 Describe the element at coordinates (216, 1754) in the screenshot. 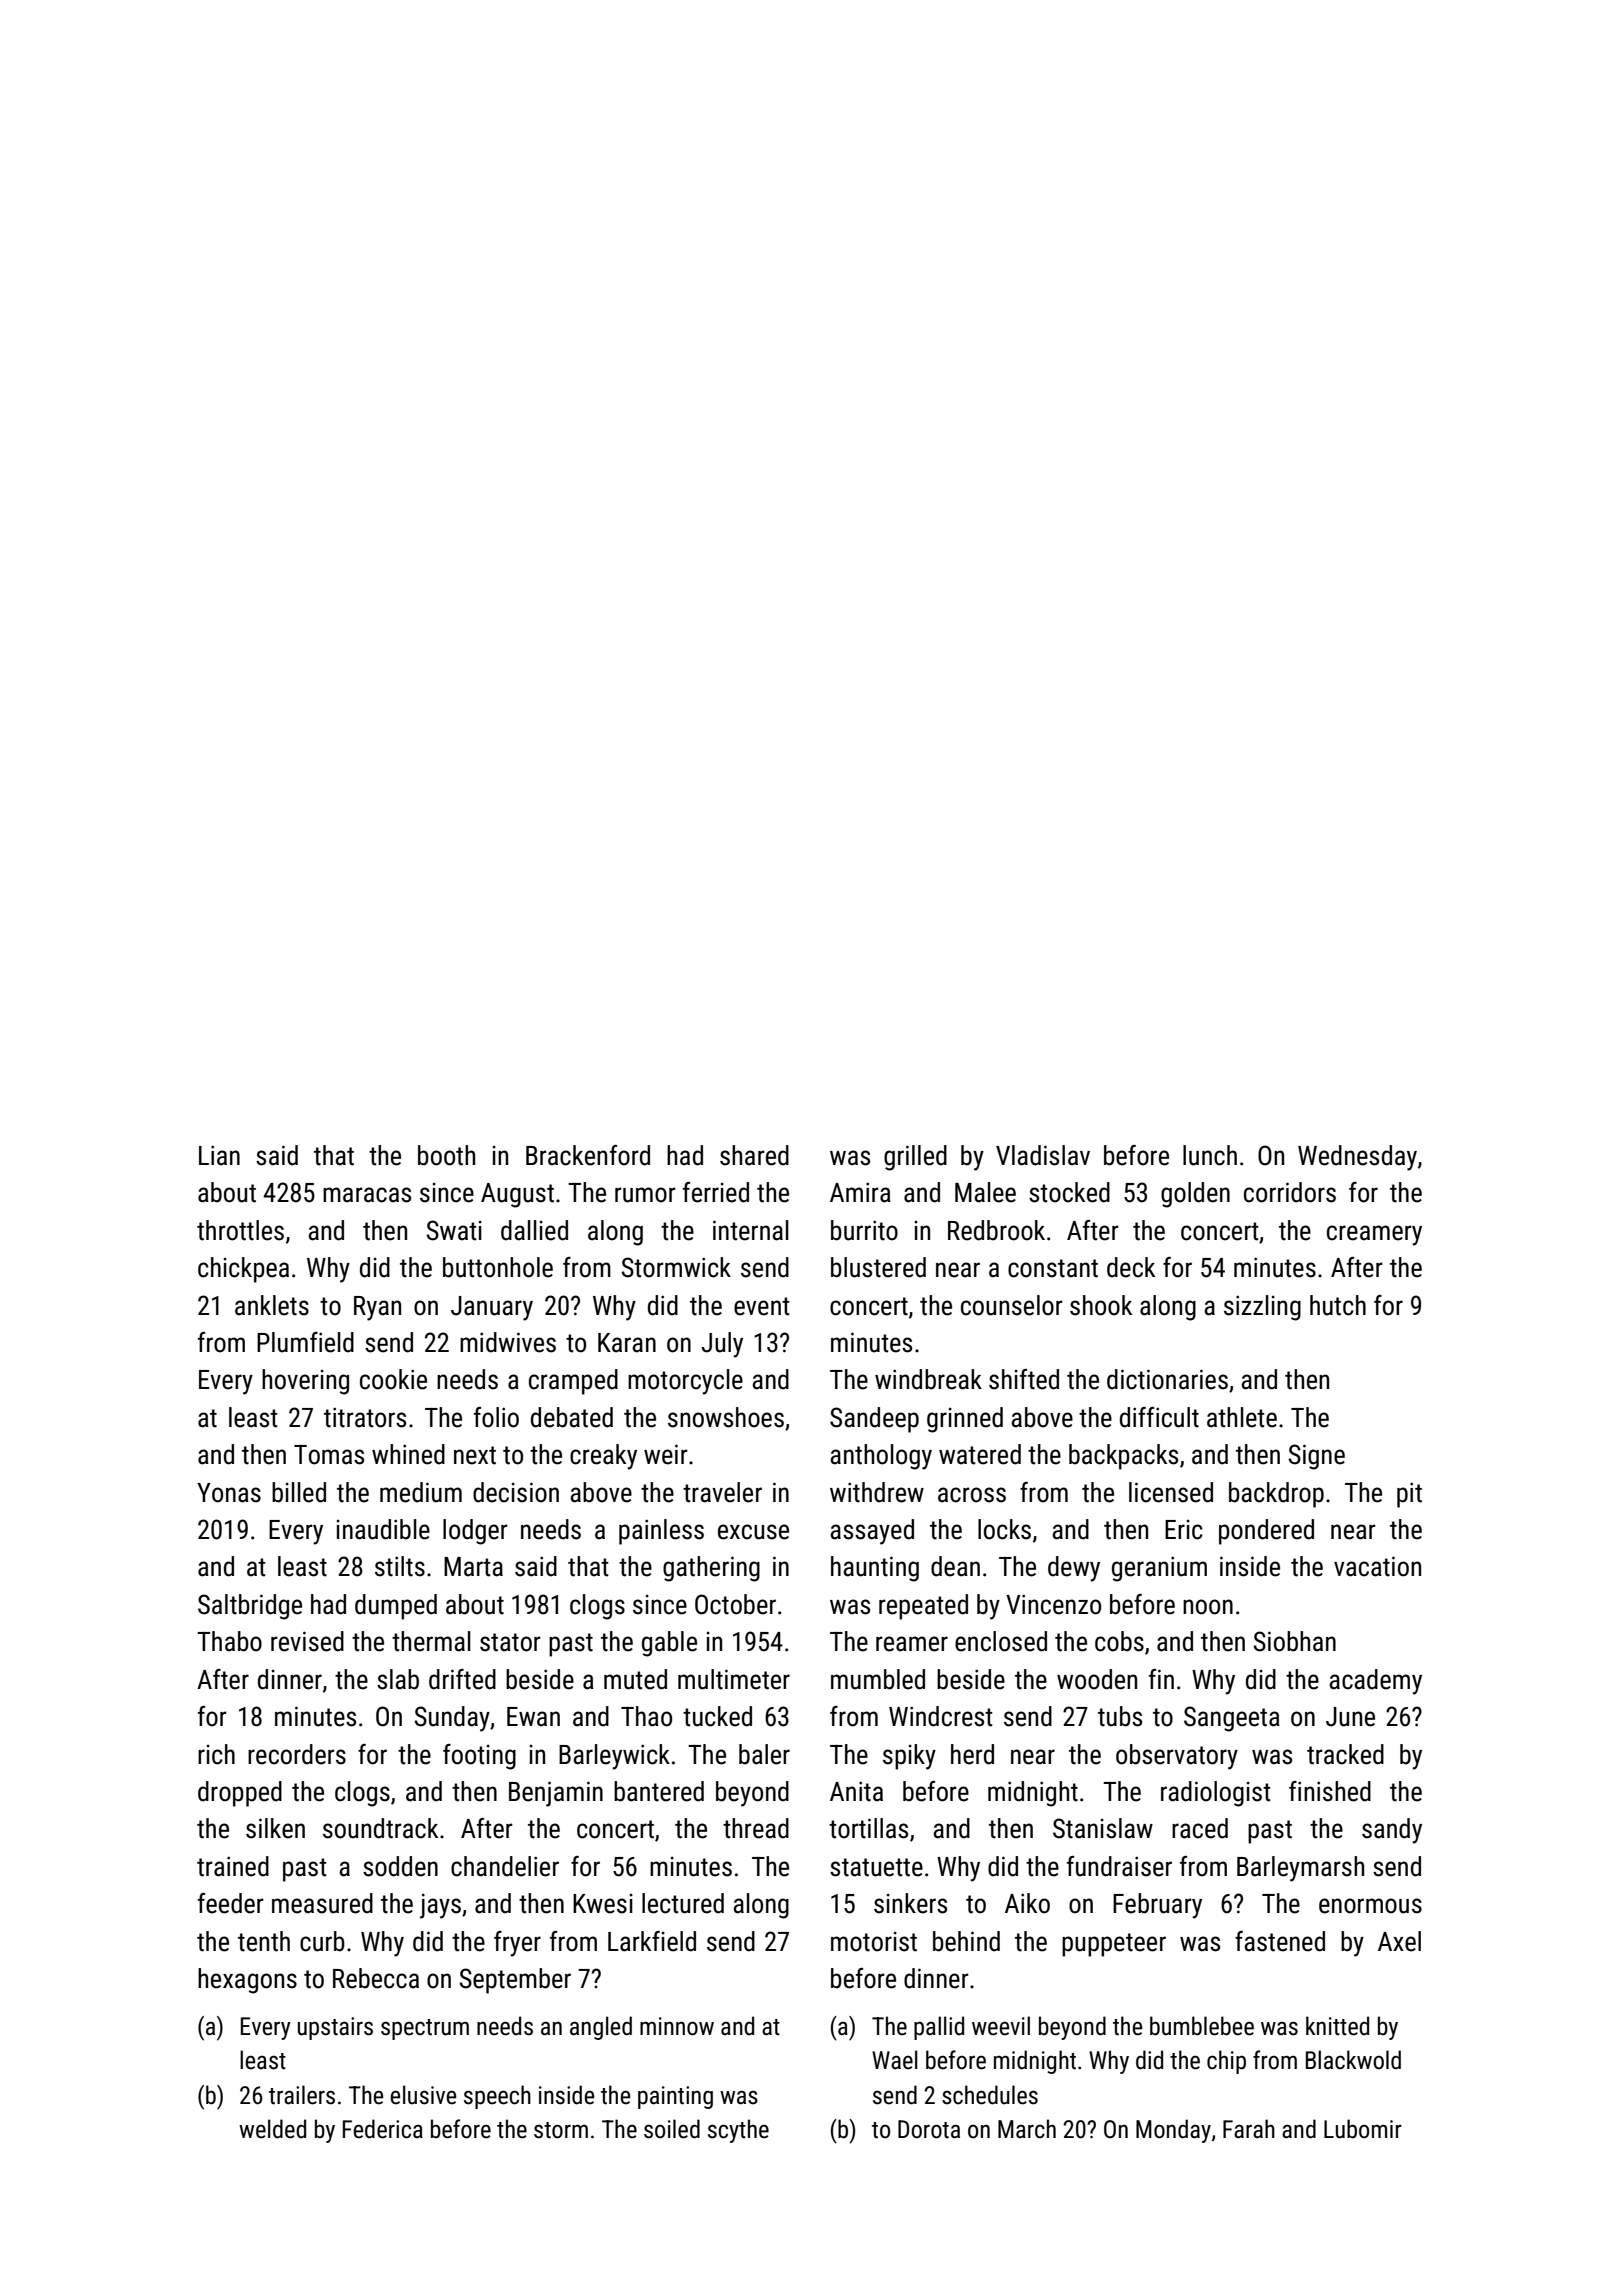

I see `rich` at that location.
